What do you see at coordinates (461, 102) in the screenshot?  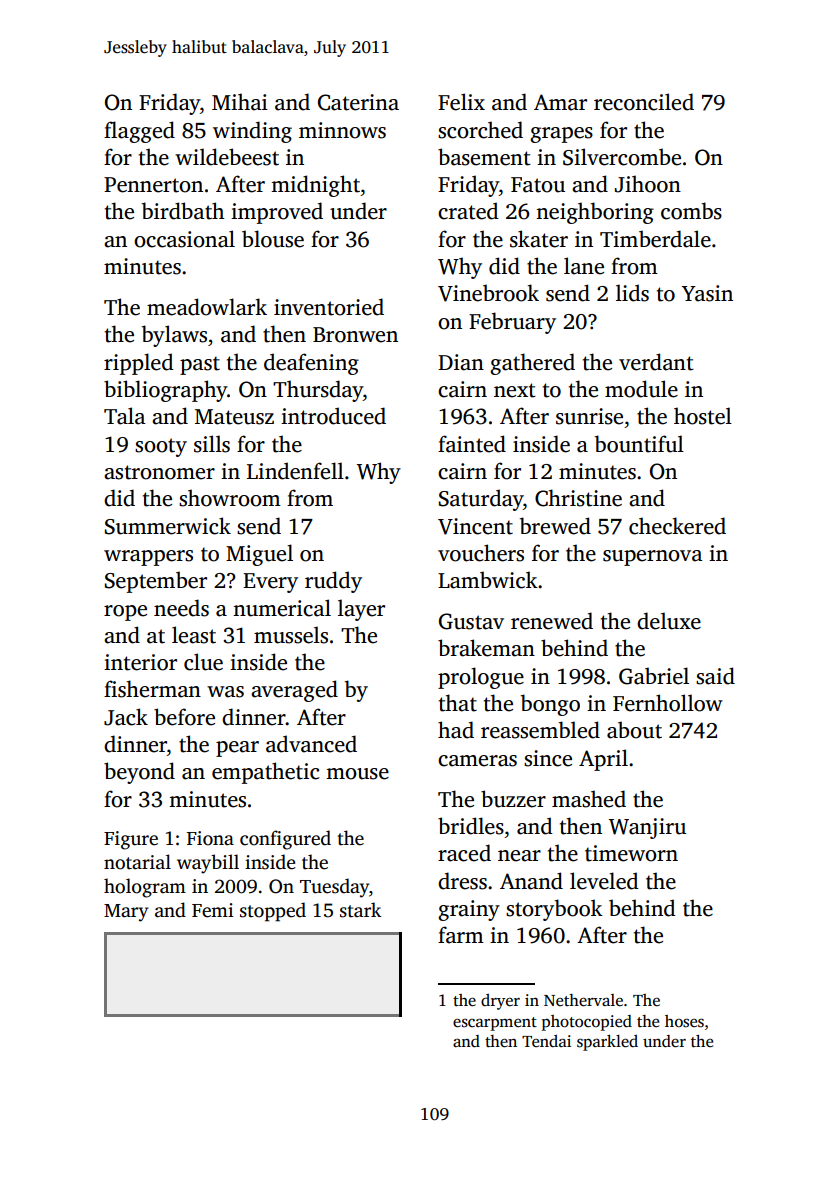 I see `Felix` at bounding box center [461, 102].
